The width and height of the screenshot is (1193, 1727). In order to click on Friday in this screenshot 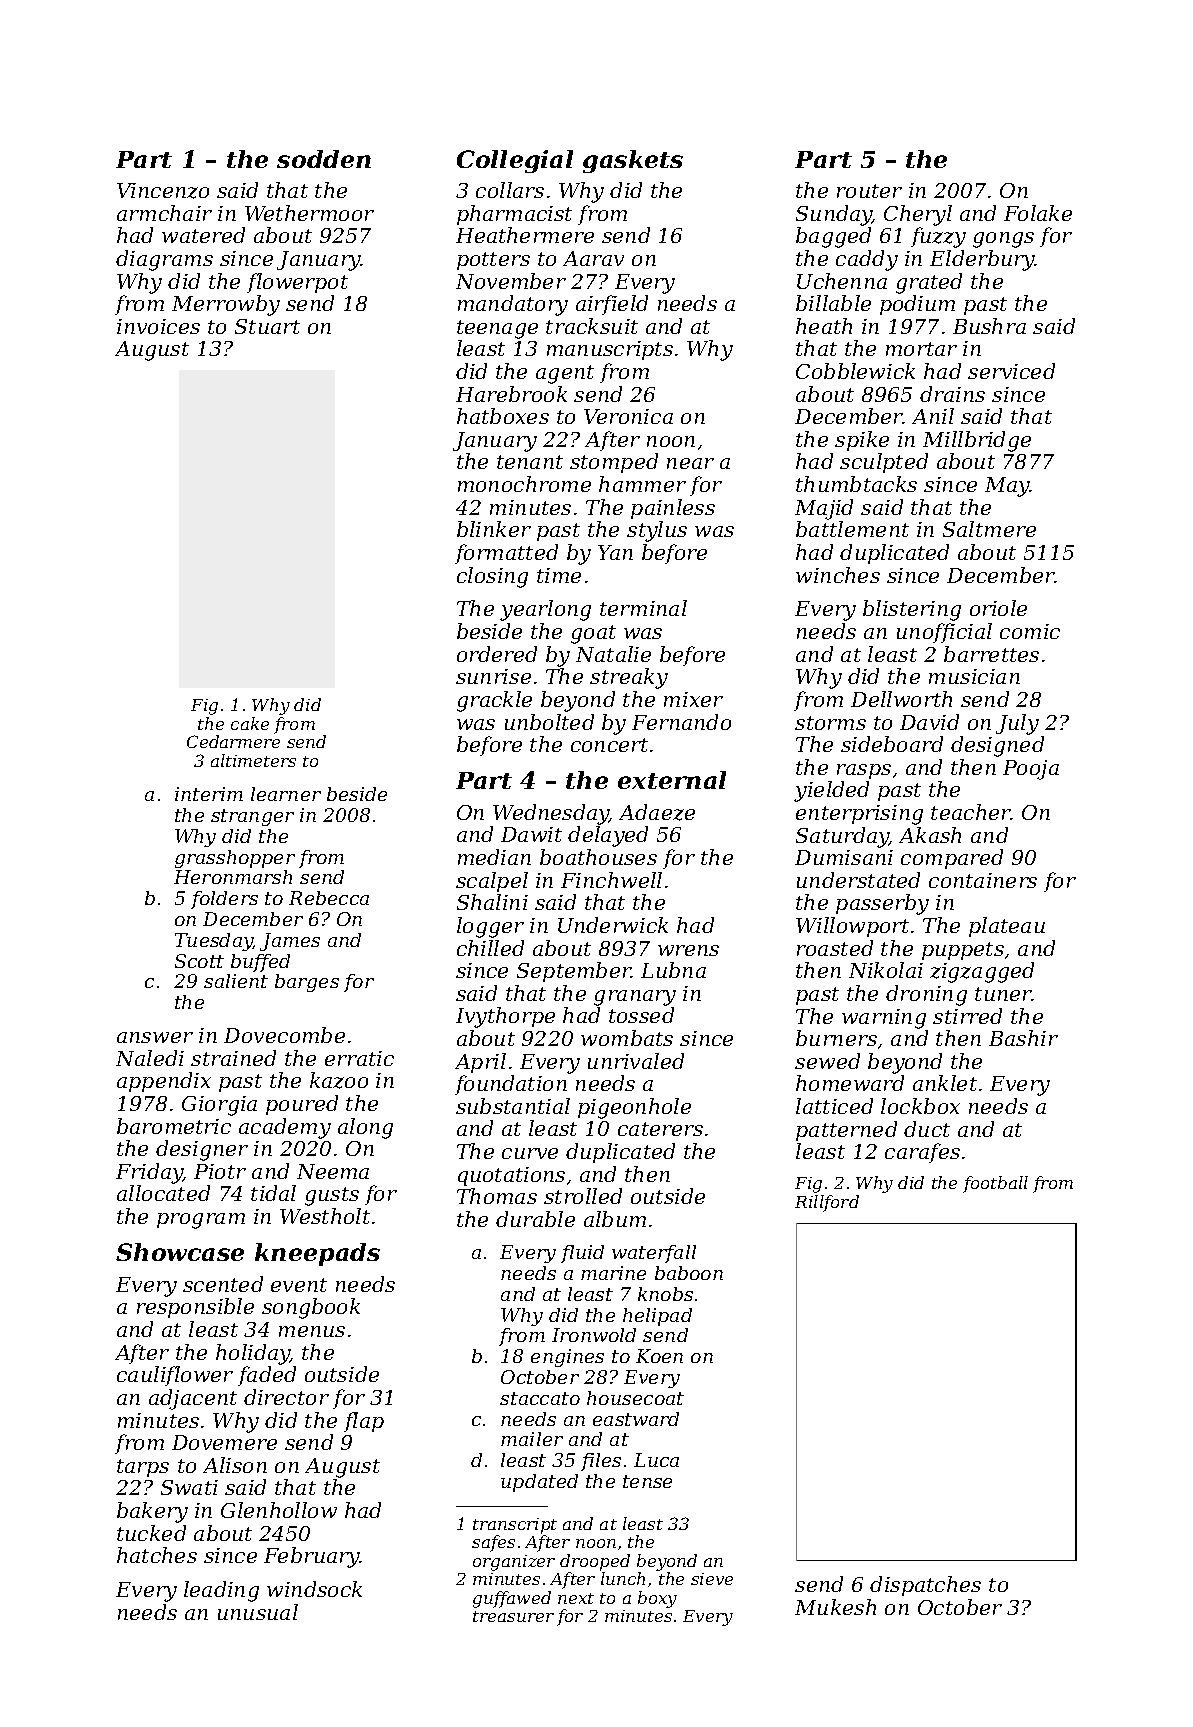, I will do `click(149, 1173)`.
